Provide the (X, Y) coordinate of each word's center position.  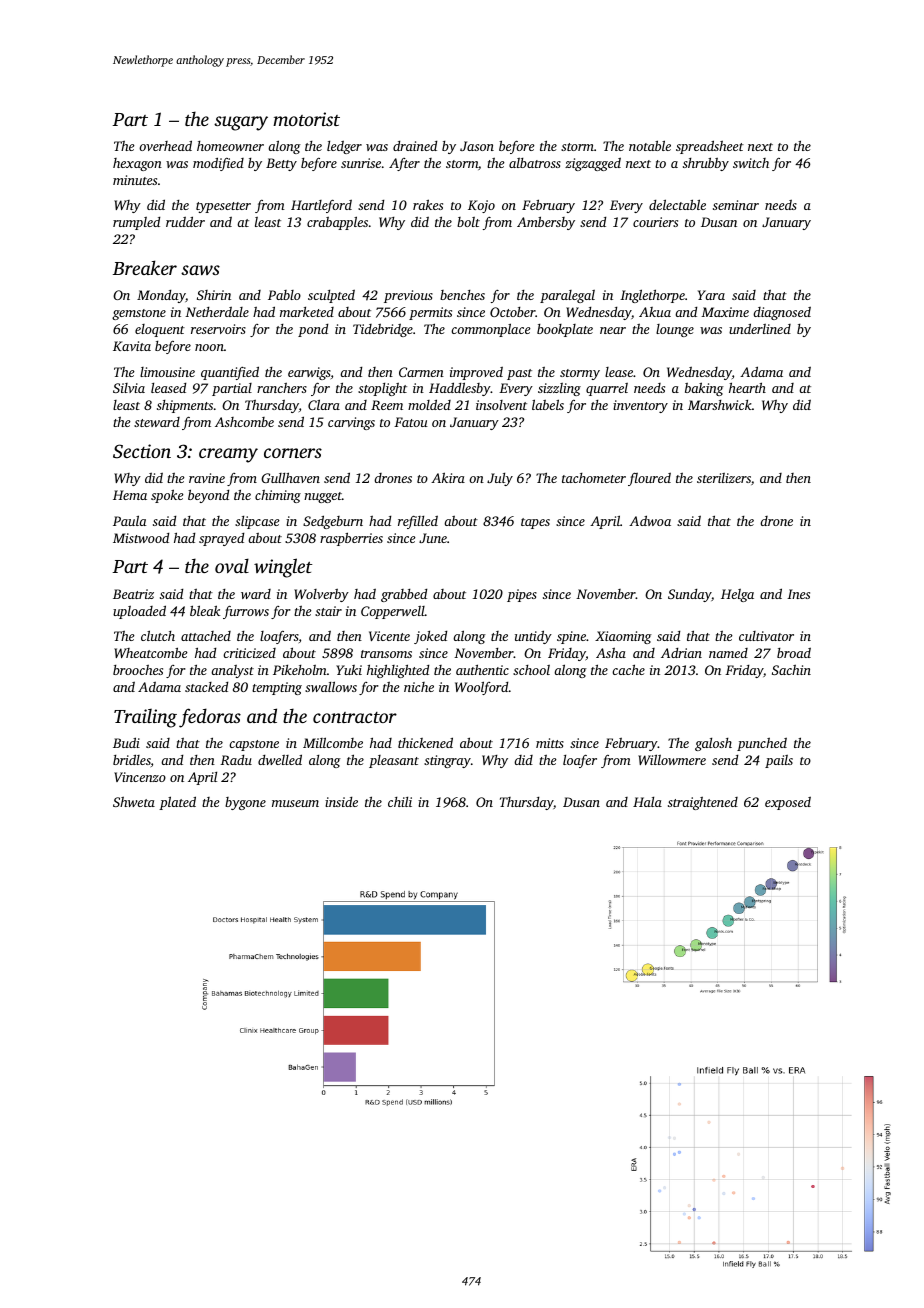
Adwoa (650, 520)
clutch (158, 635)
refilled (418, 522)
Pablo (284, 295)
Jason (477, 146)
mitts (550, 743)
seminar (736, 205)
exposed (788, 803)
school (531, 670)
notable (650, 145)
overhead (165, 145)
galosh (713, 744)
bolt (468, 222)
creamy (228, 455)
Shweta (134, 801)
